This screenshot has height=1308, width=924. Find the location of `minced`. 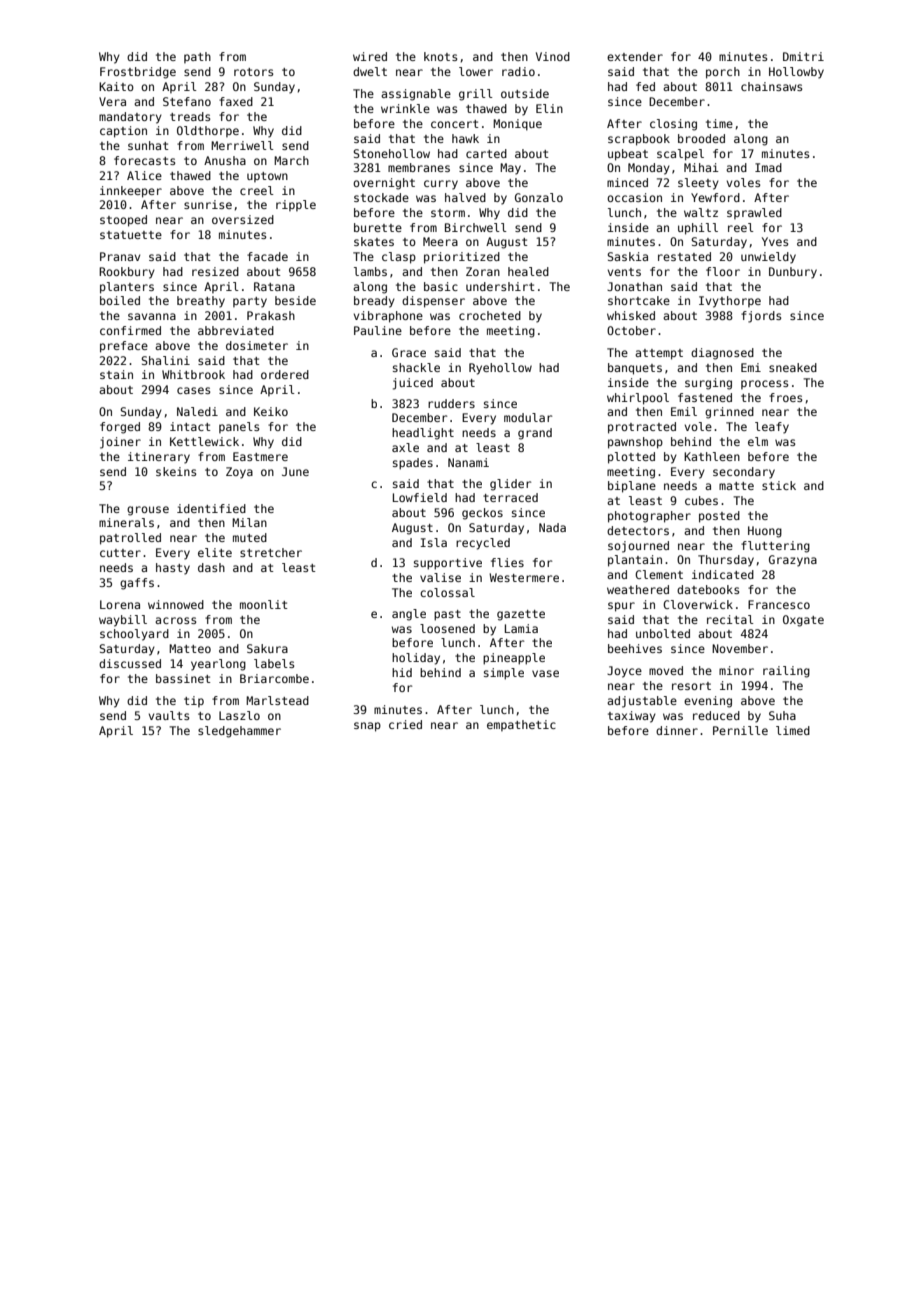

minced is located at coordinates (627, 182).
